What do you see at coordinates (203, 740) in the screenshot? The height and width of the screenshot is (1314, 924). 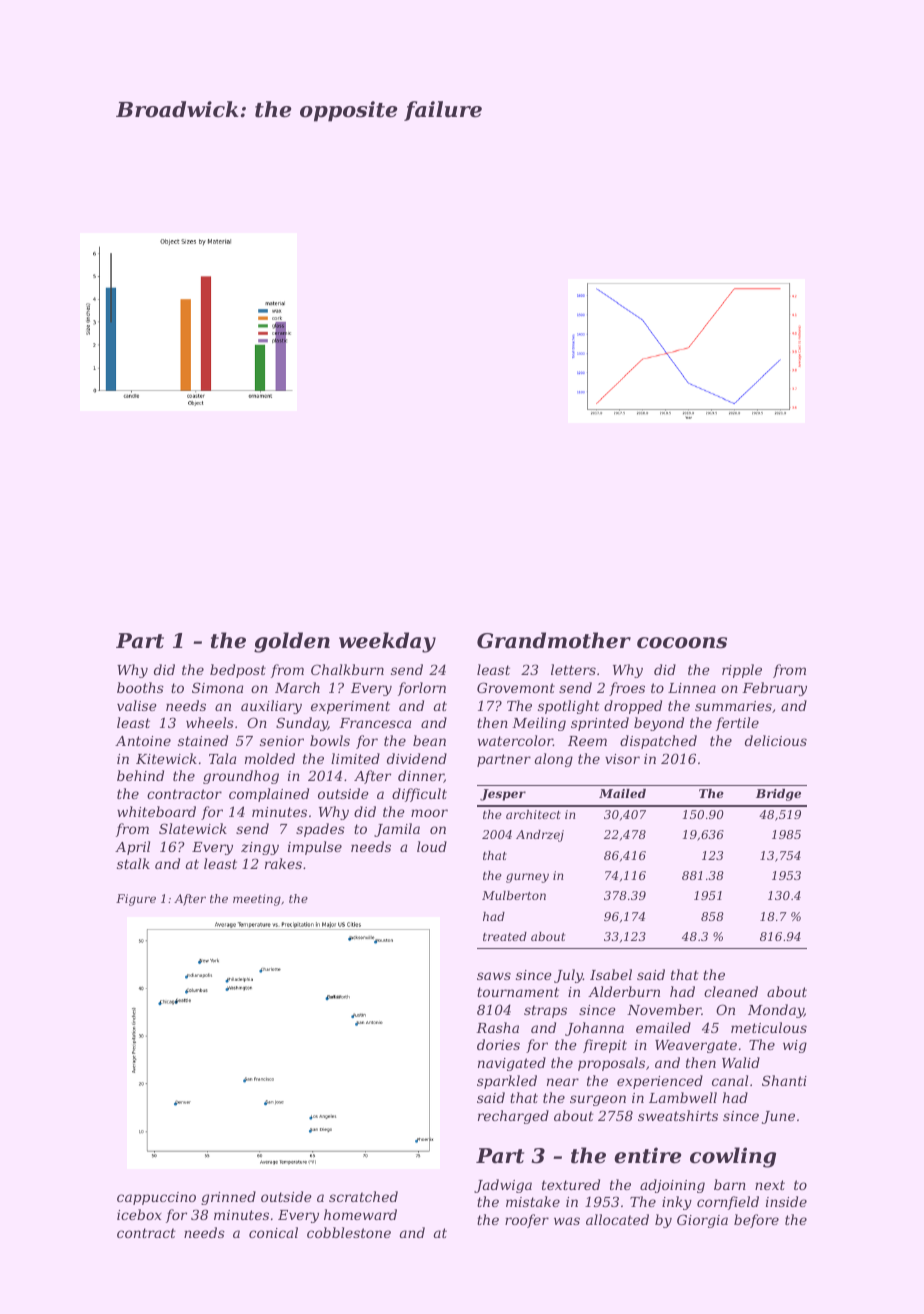 I see `stained` at bounding box center [203, 740].
